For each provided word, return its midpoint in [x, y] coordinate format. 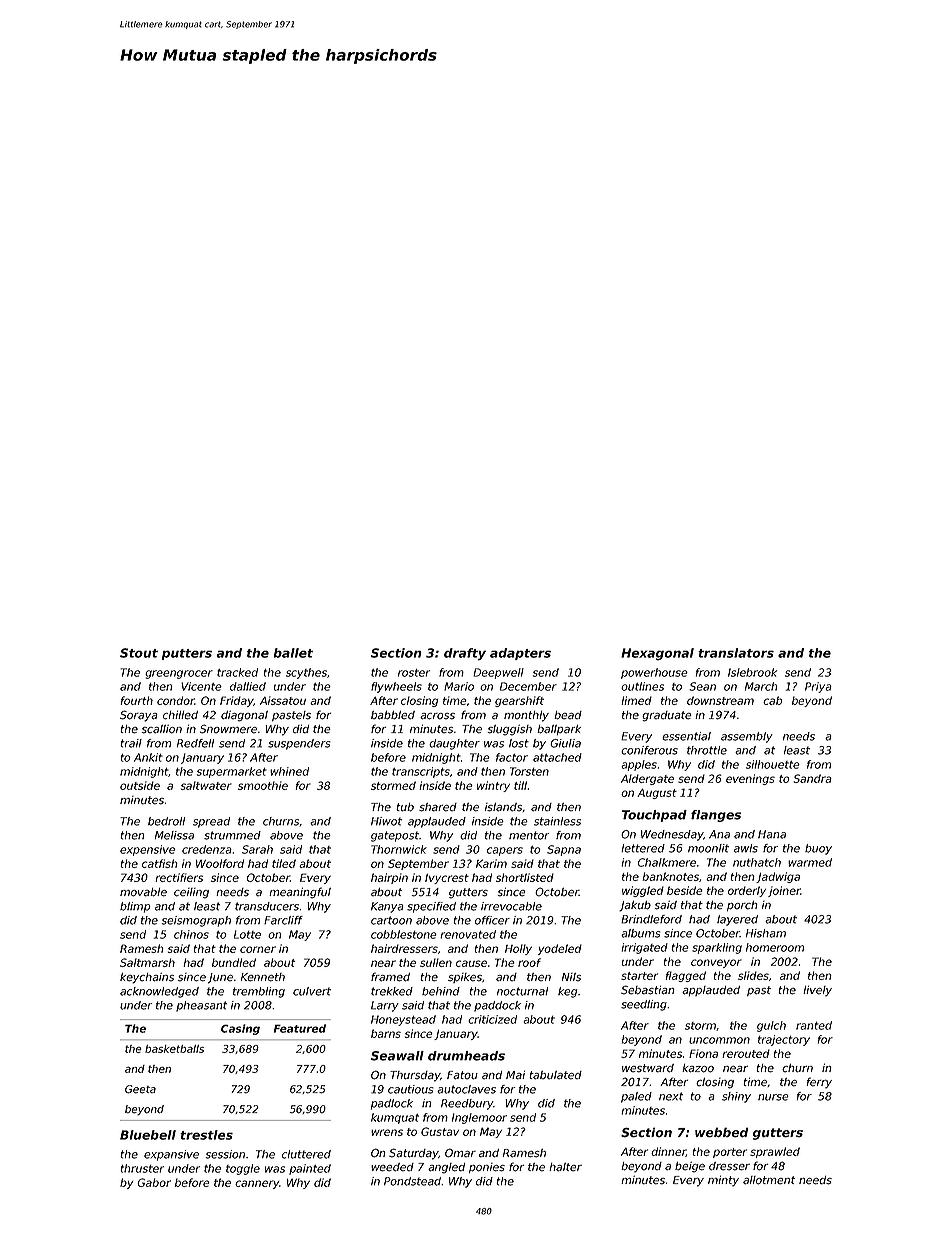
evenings [750, 779]
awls [746, 848]
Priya [818, 687]
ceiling [191, 893]
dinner [668, 1152]
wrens [387, 1132]
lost [519, 743]
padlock [392, 1104]
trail [131, 743]
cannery [257, 1184]
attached [557, 757]
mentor [529, 835]
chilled [180, 715]
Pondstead [413, 1181]
